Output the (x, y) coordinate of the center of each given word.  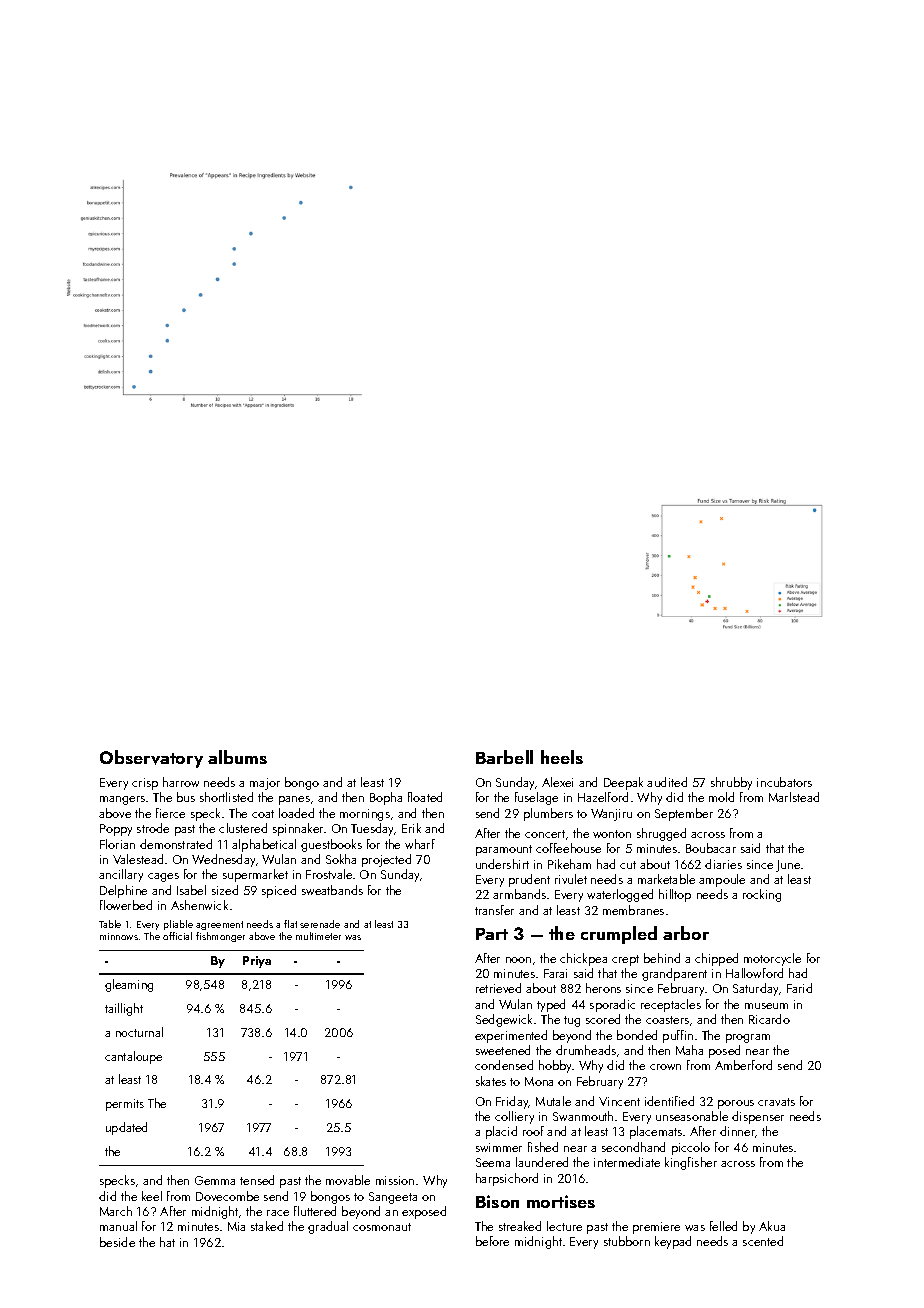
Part (492, 934)
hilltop (675, 895)
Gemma (215, 1180)
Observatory (151, 759)
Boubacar (711, 848)
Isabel (191, 890)
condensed (504, 1065)
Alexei (557, 782)
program (748, 1038)
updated (126, 1128)
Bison (497, 1201)
